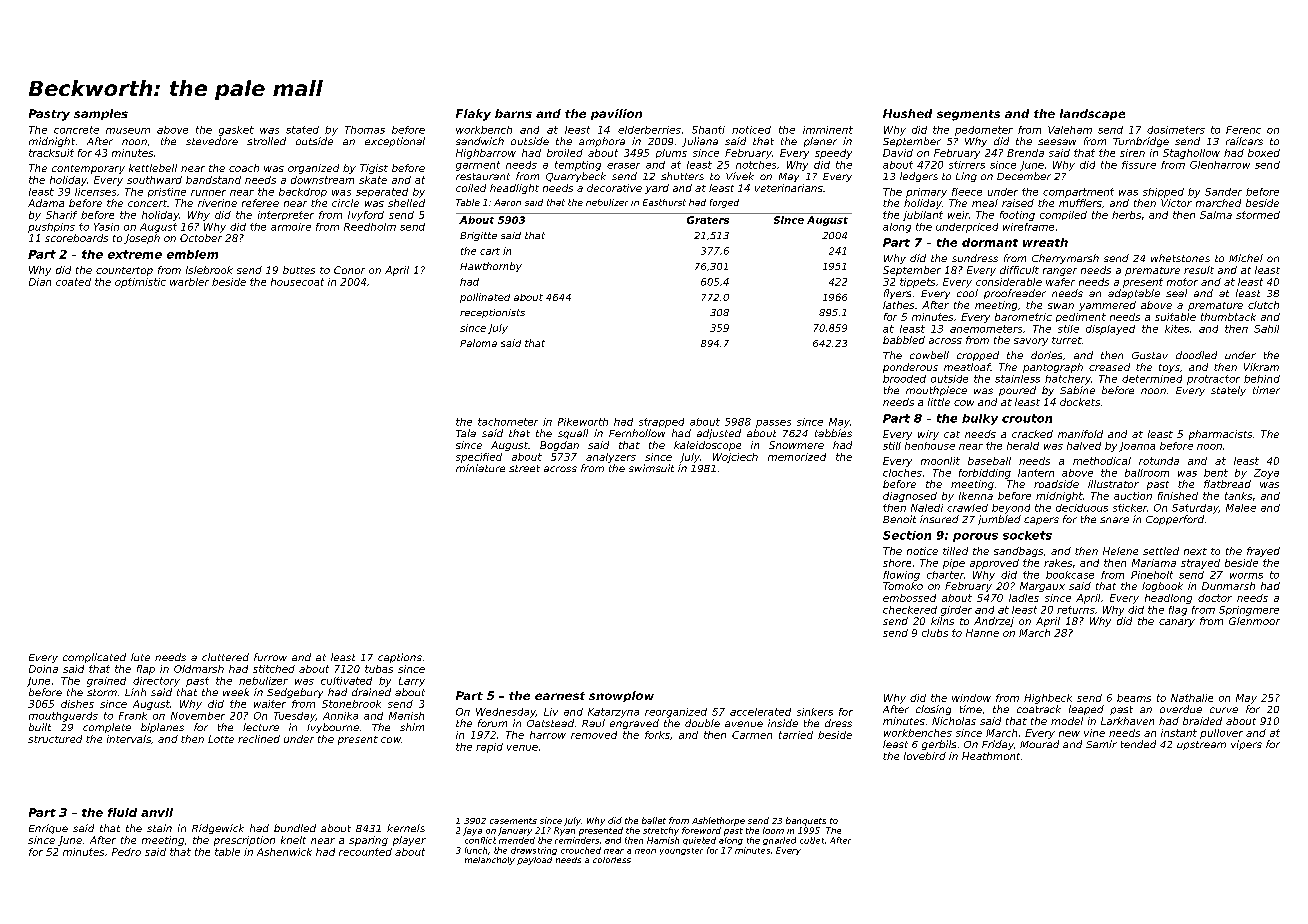 The image size is (1308, 924). I want to click on shore, so click(897, 563).
